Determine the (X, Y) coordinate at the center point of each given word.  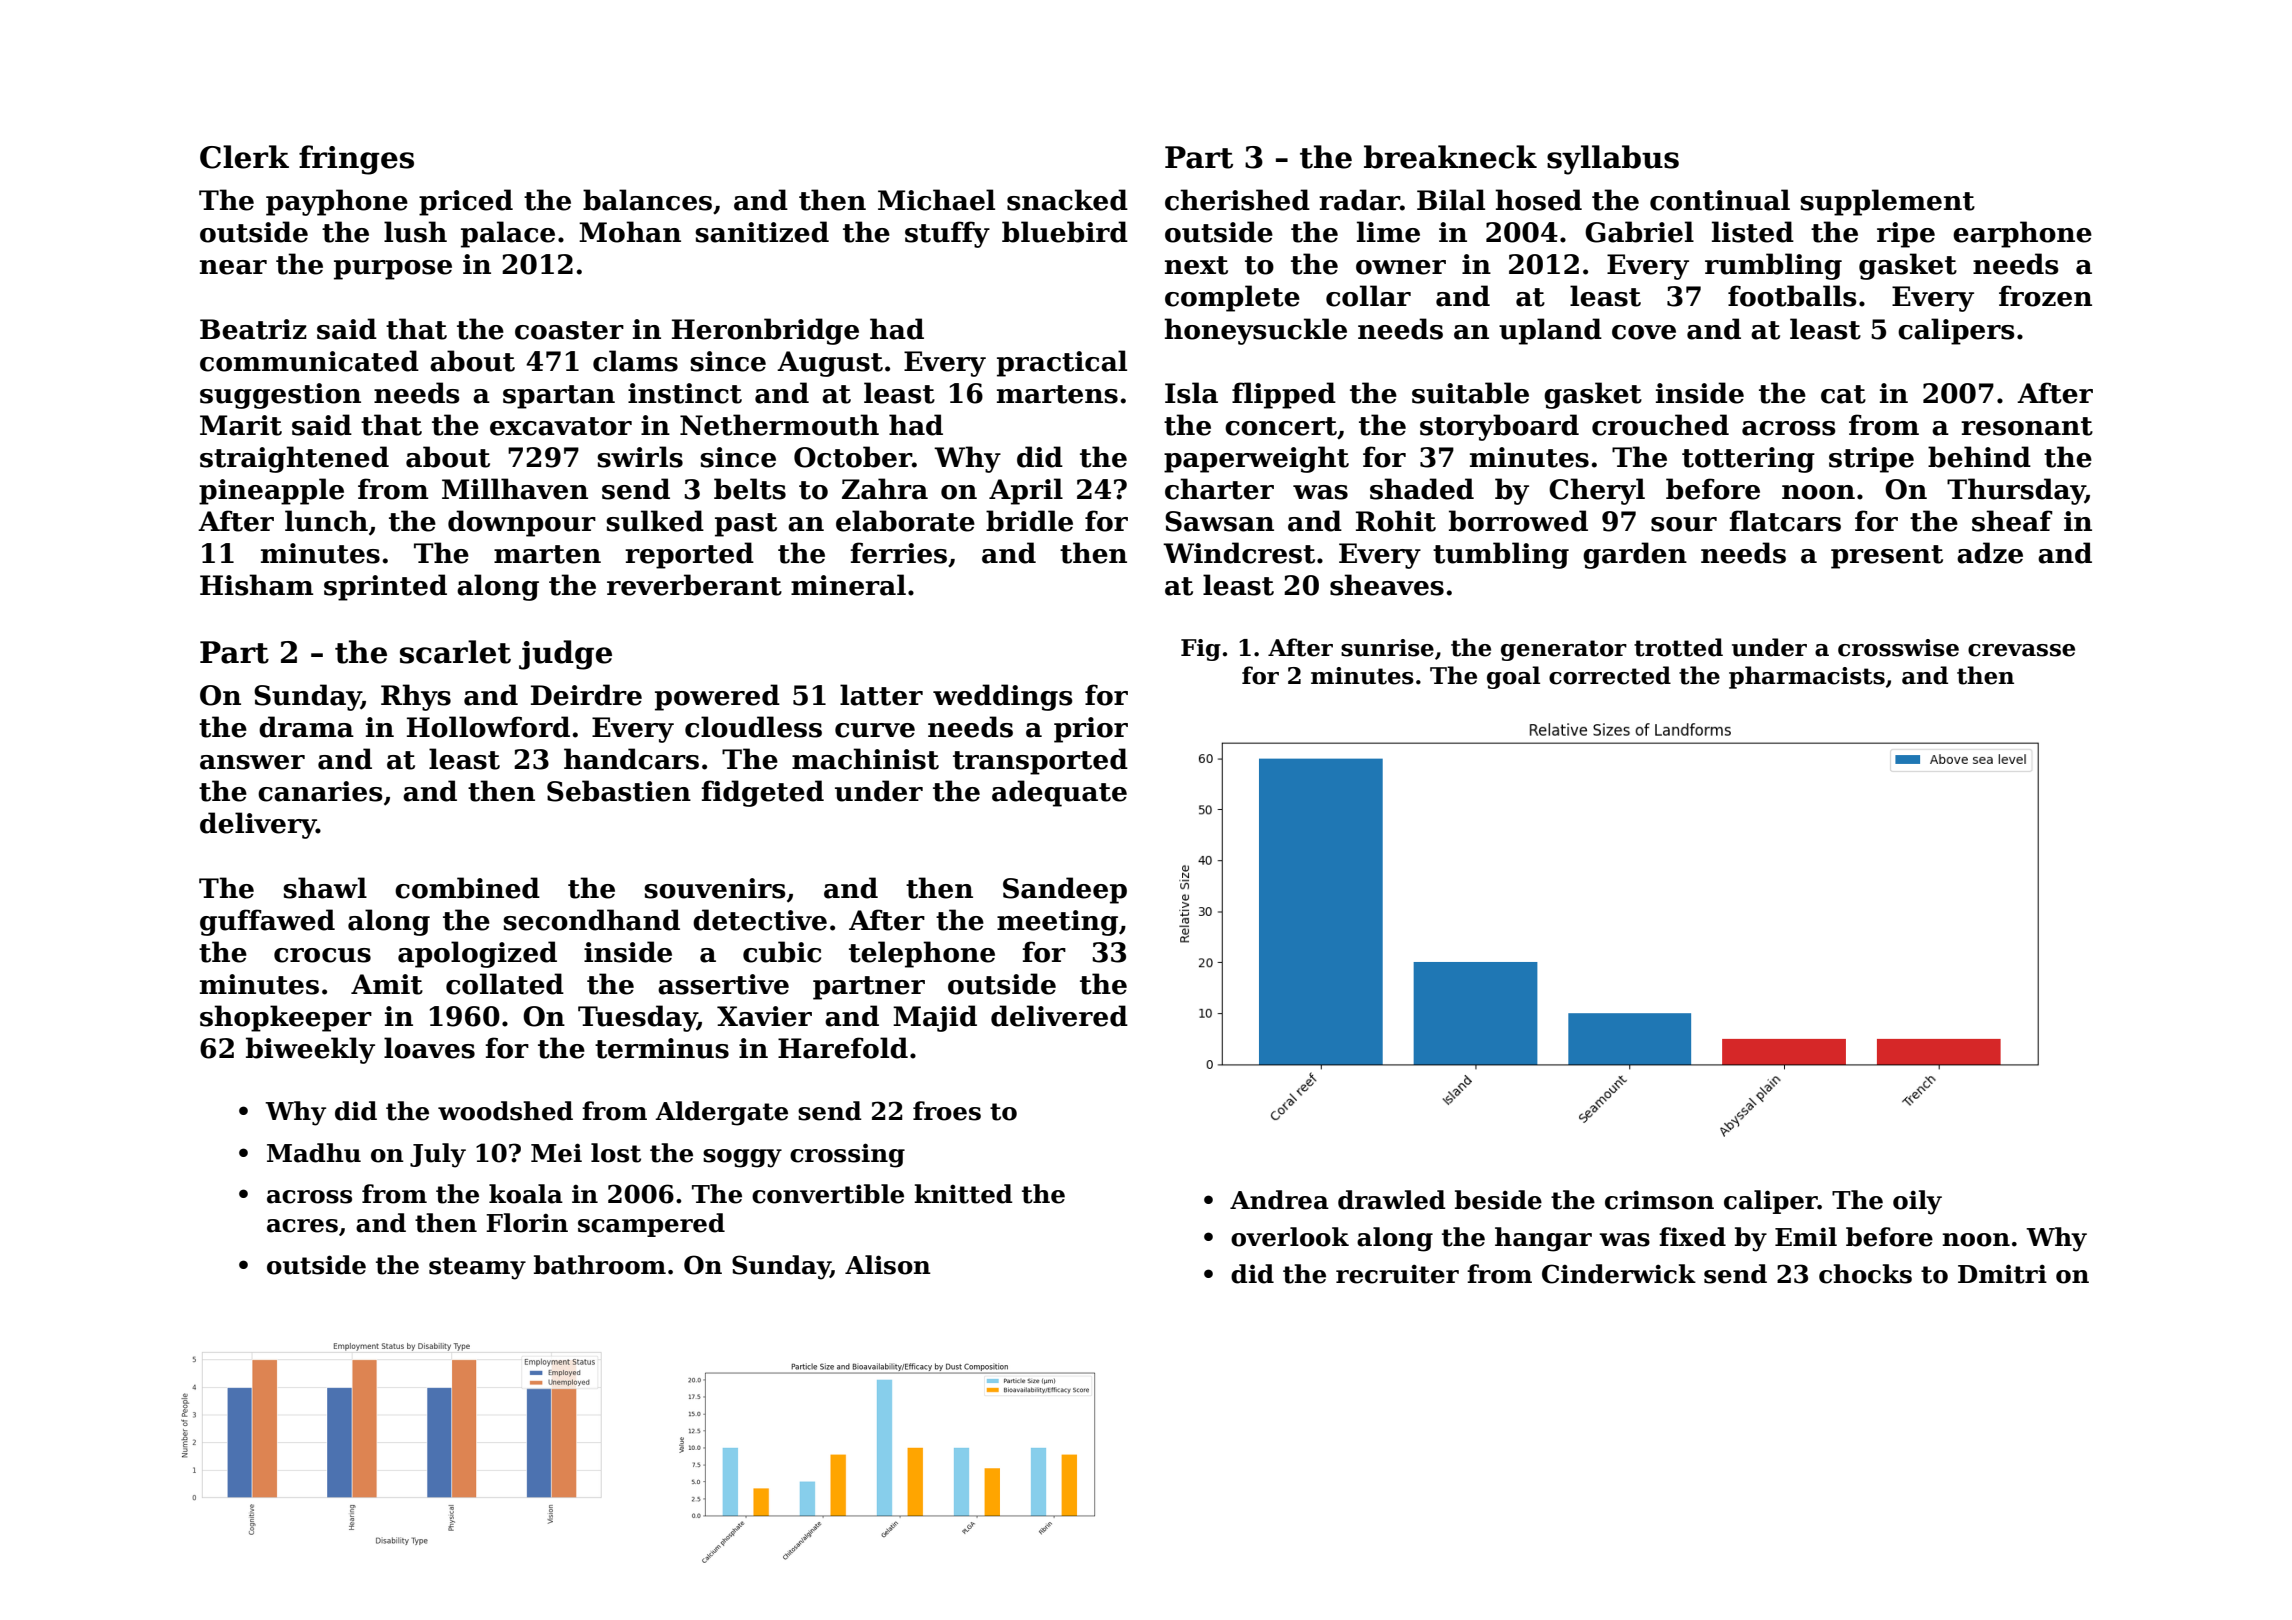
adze (1990, 553)
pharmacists (1807, 677)
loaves (429, 1048)
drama (306, 727)
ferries (898, 553)
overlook (1290, 1237)
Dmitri (2002, 1274)
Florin (527, 1223)
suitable (1470, 393)
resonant (2027, 426)
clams (635, 361)
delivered (1059, 1016)
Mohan (630, 232)
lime (1388, 232)
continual (1720, 200)
